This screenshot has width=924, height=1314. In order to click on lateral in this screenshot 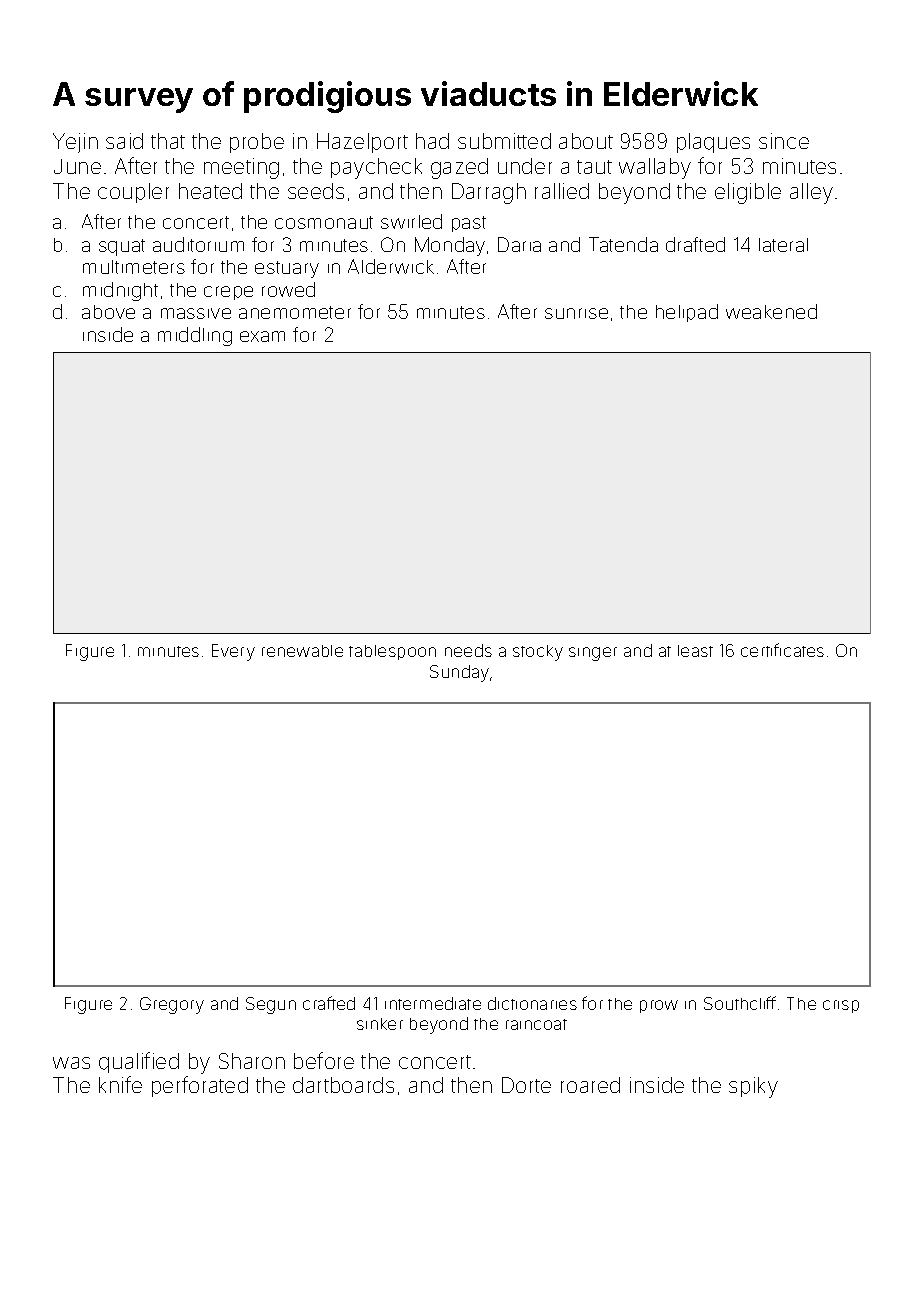, I will do `click(783, 245)`.
